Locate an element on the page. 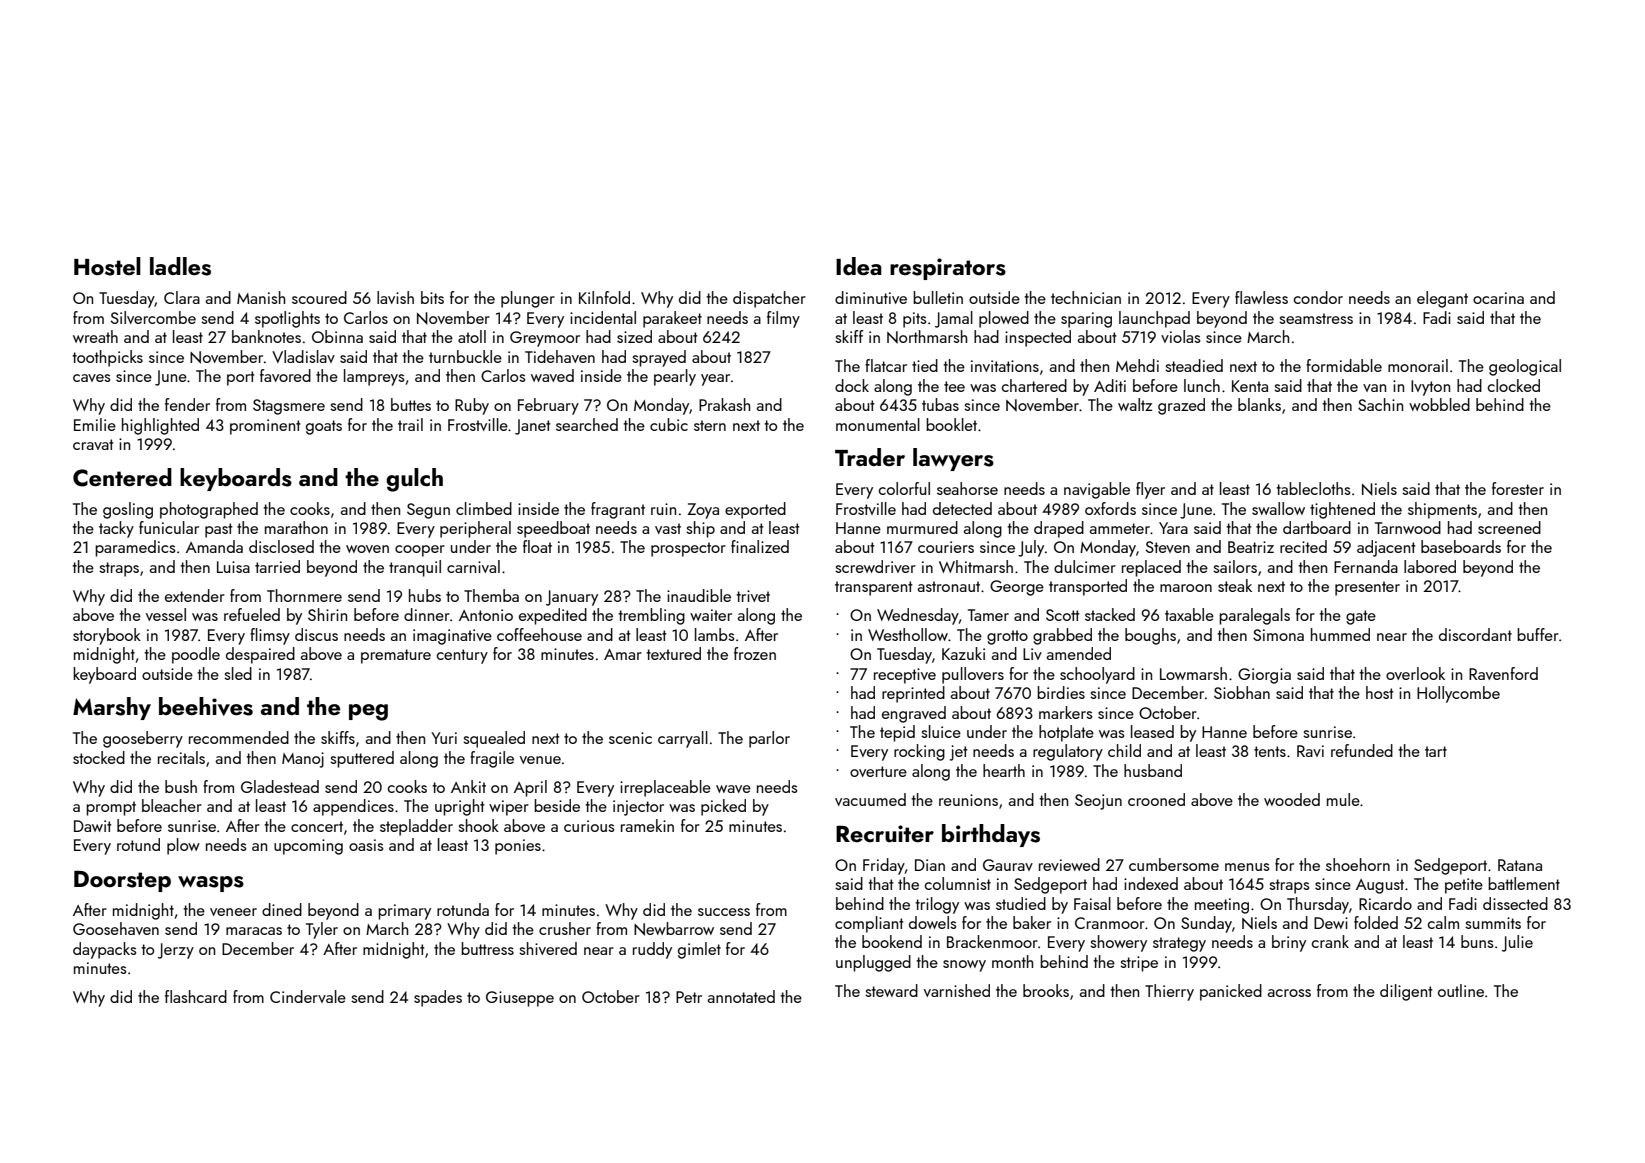 The width and height of the image is (1645, 1163). Yara is located at coordinates (1173, 528).
